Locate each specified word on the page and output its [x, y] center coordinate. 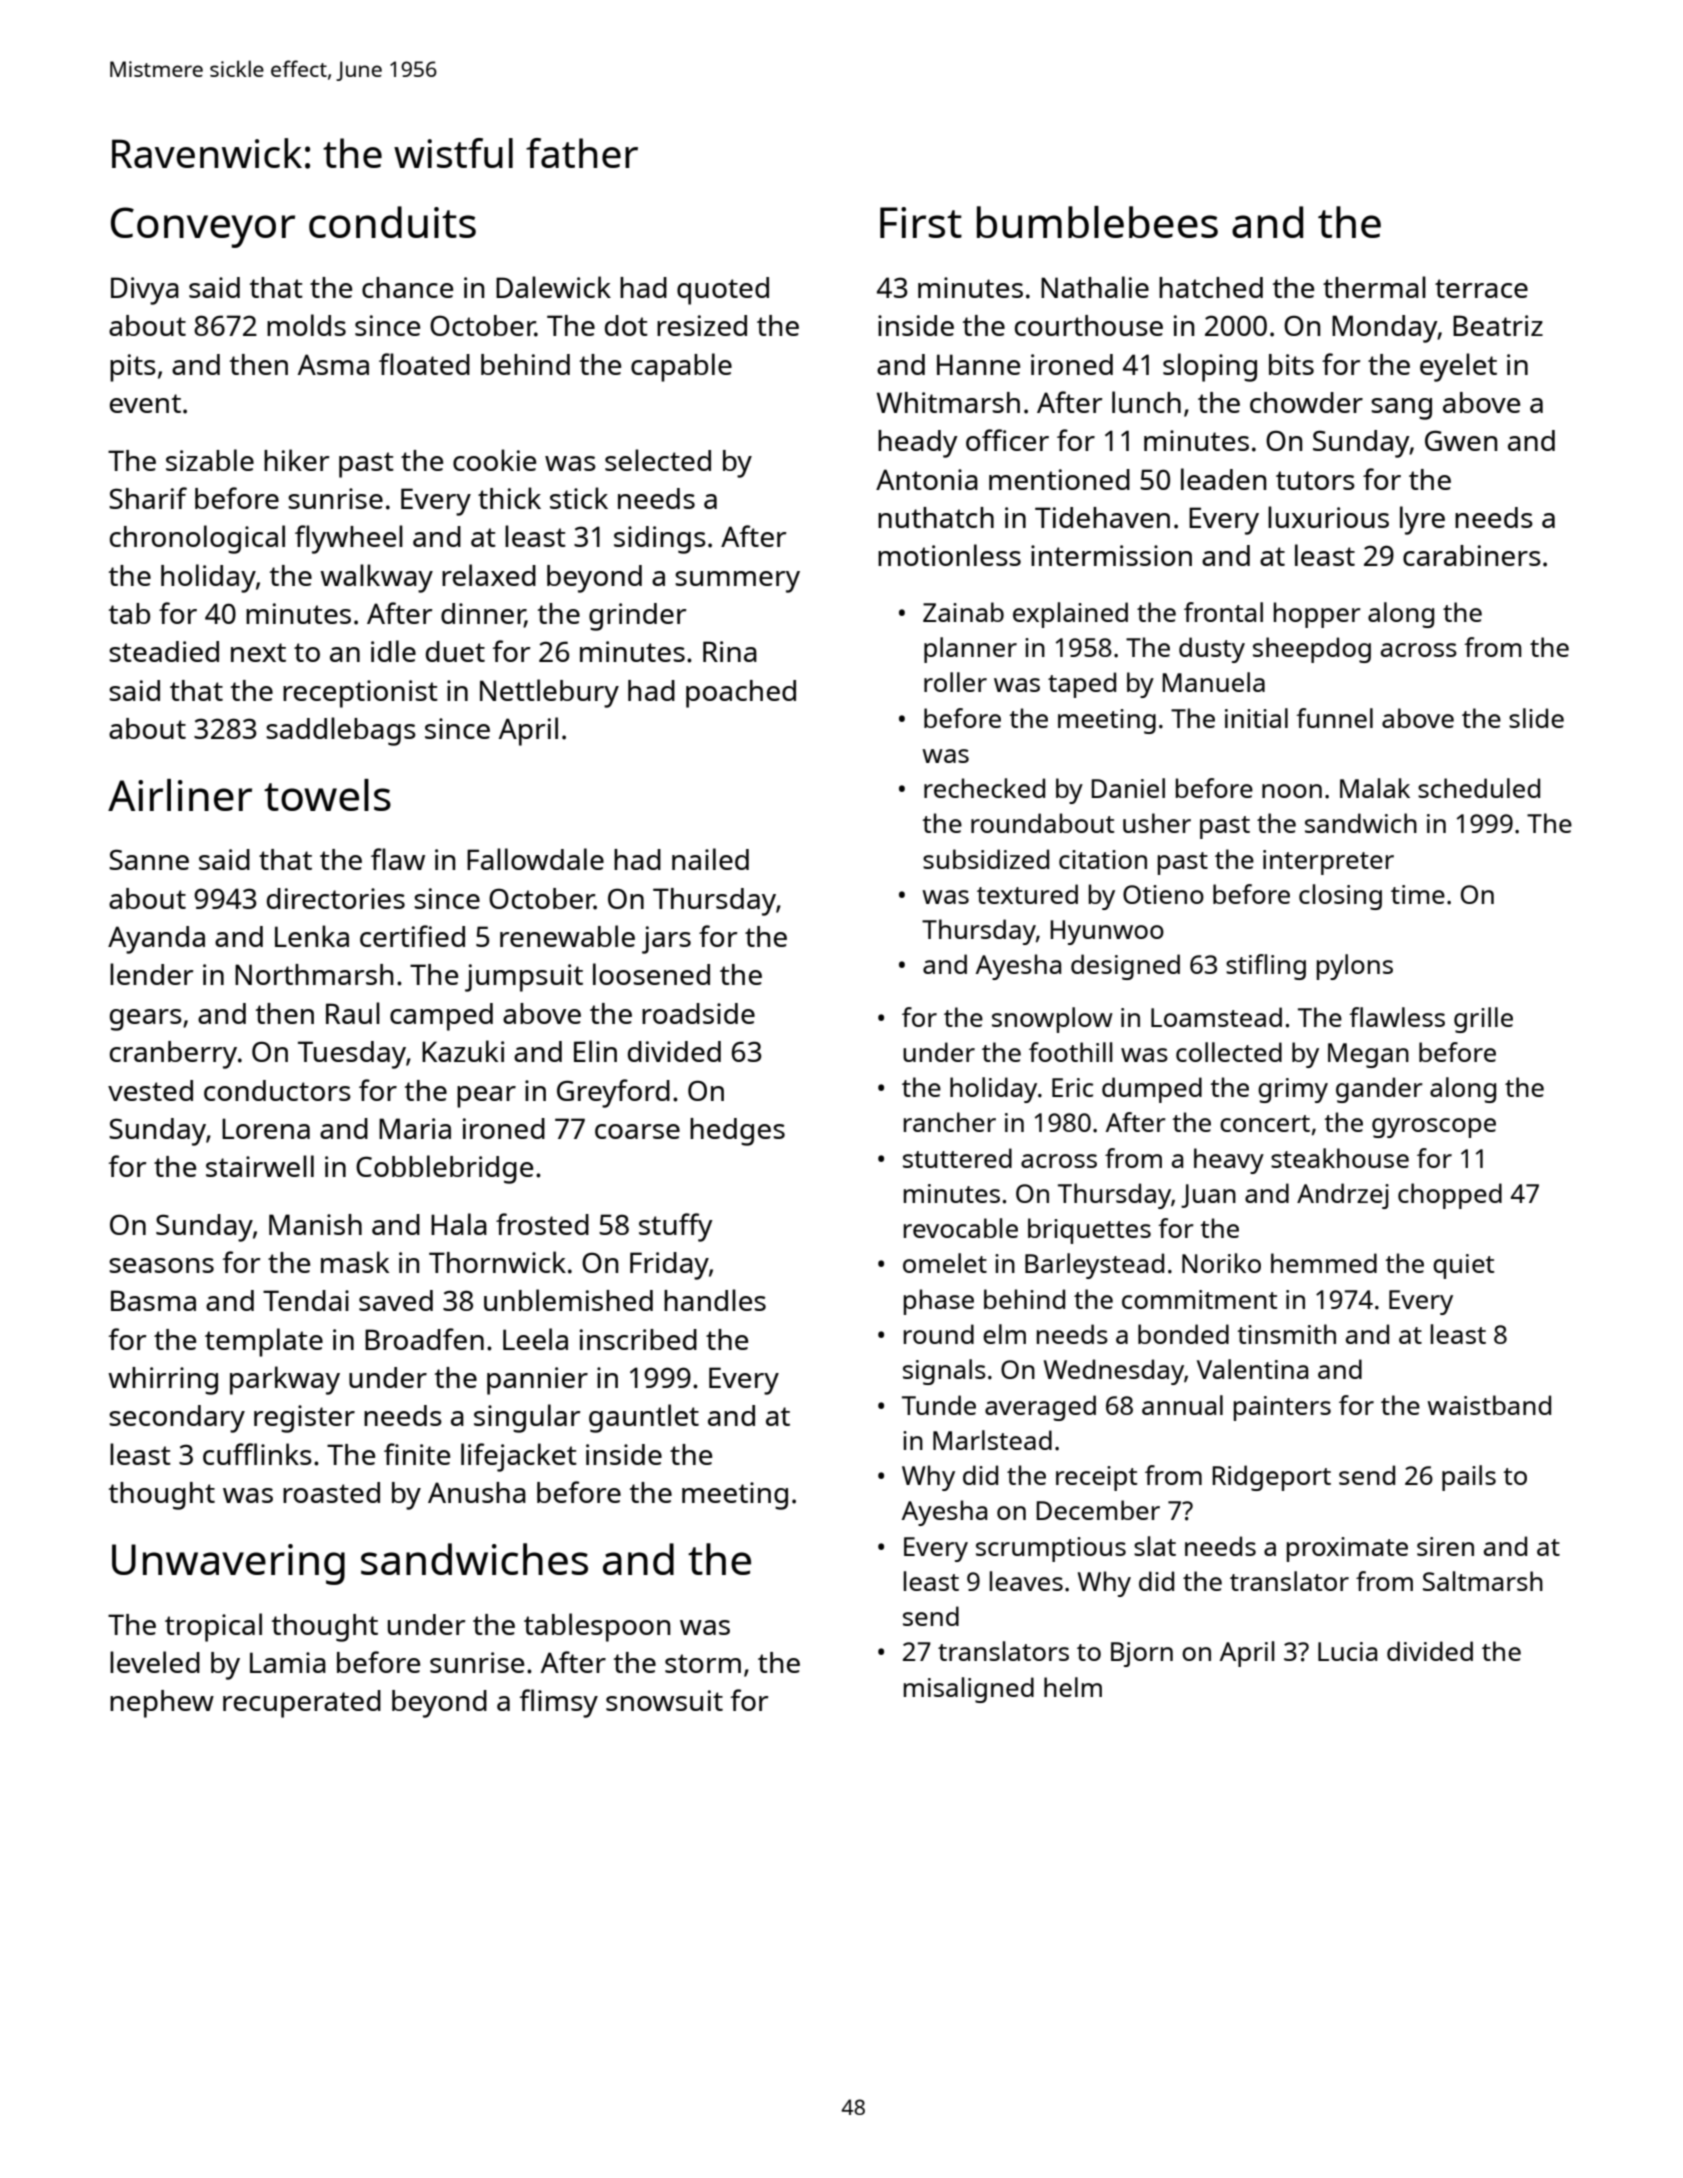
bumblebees [1097, 222]
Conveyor [203, 227]
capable [681, 367]
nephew [162, 1704]
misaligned [969, 1690]
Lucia [1347, 1651]
